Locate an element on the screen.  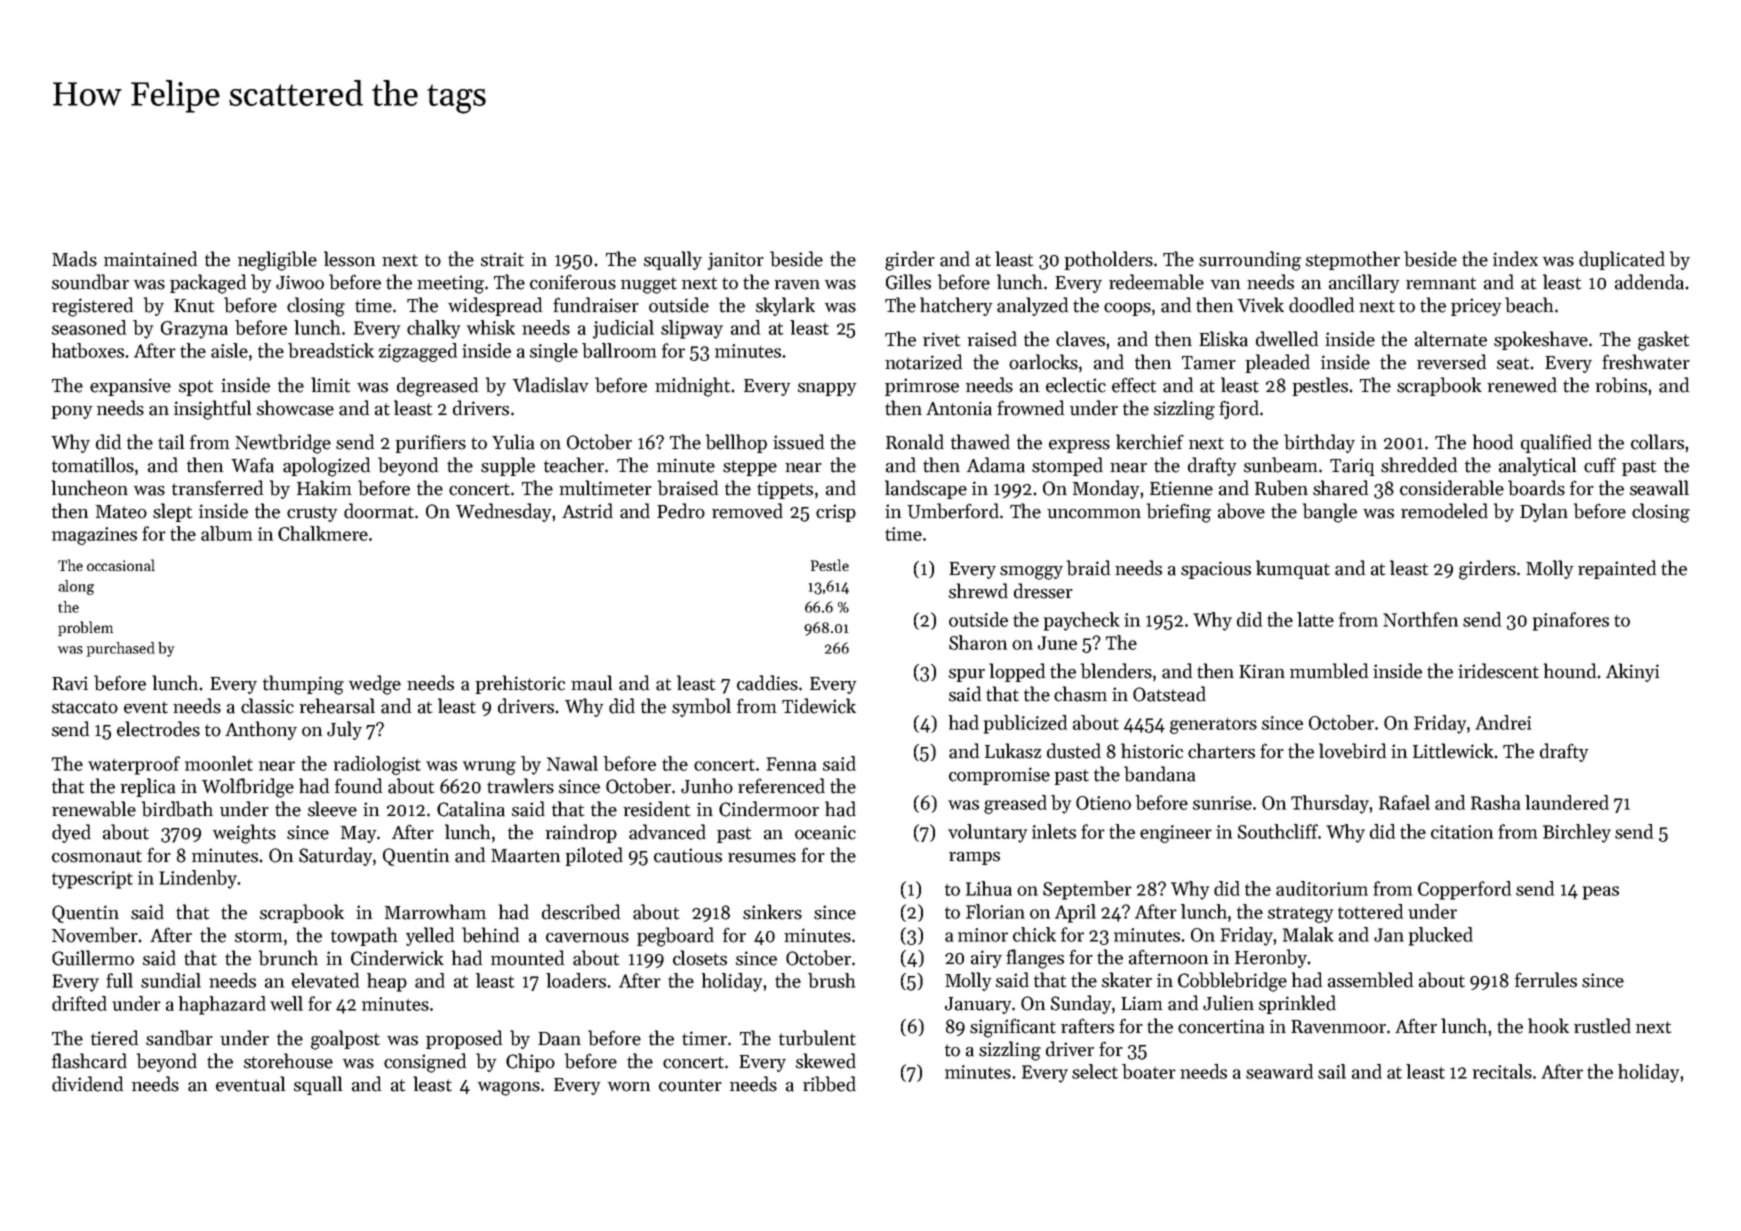
smoggy is located at coordinates (1031, 573).
